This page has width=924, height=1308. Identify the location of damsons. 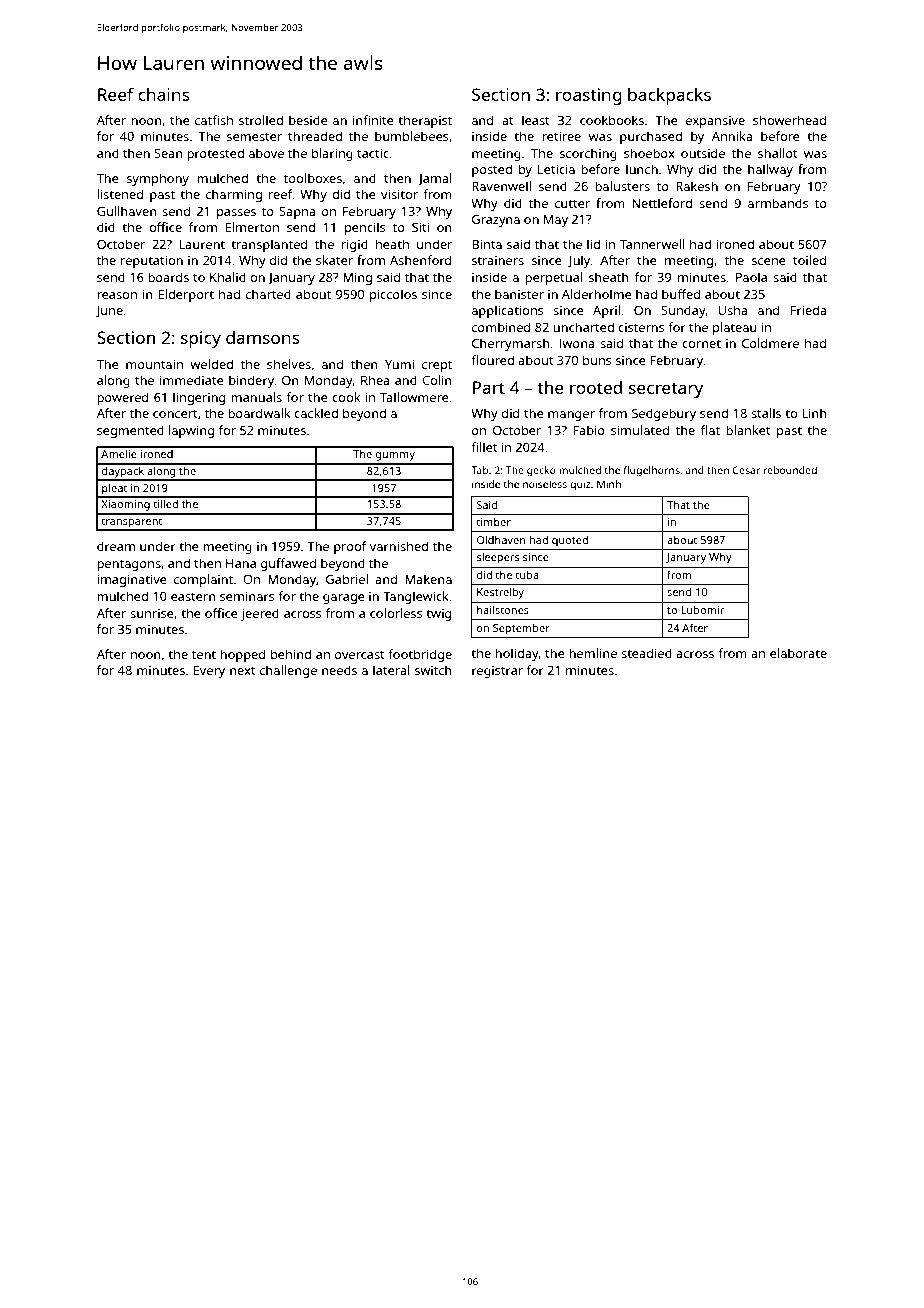
(263, 337).
